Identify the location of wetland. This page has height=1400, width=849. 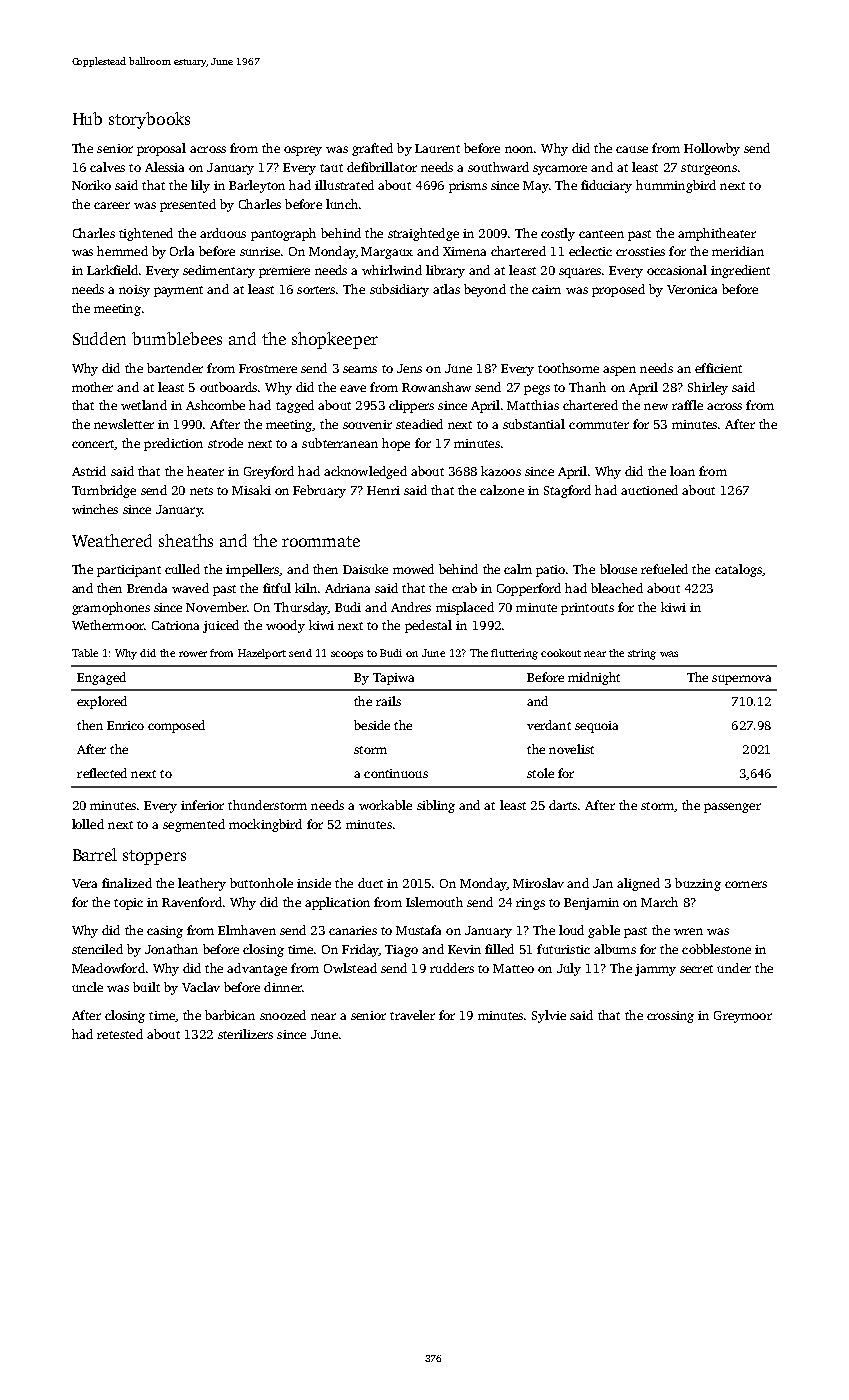
(144, 405).
